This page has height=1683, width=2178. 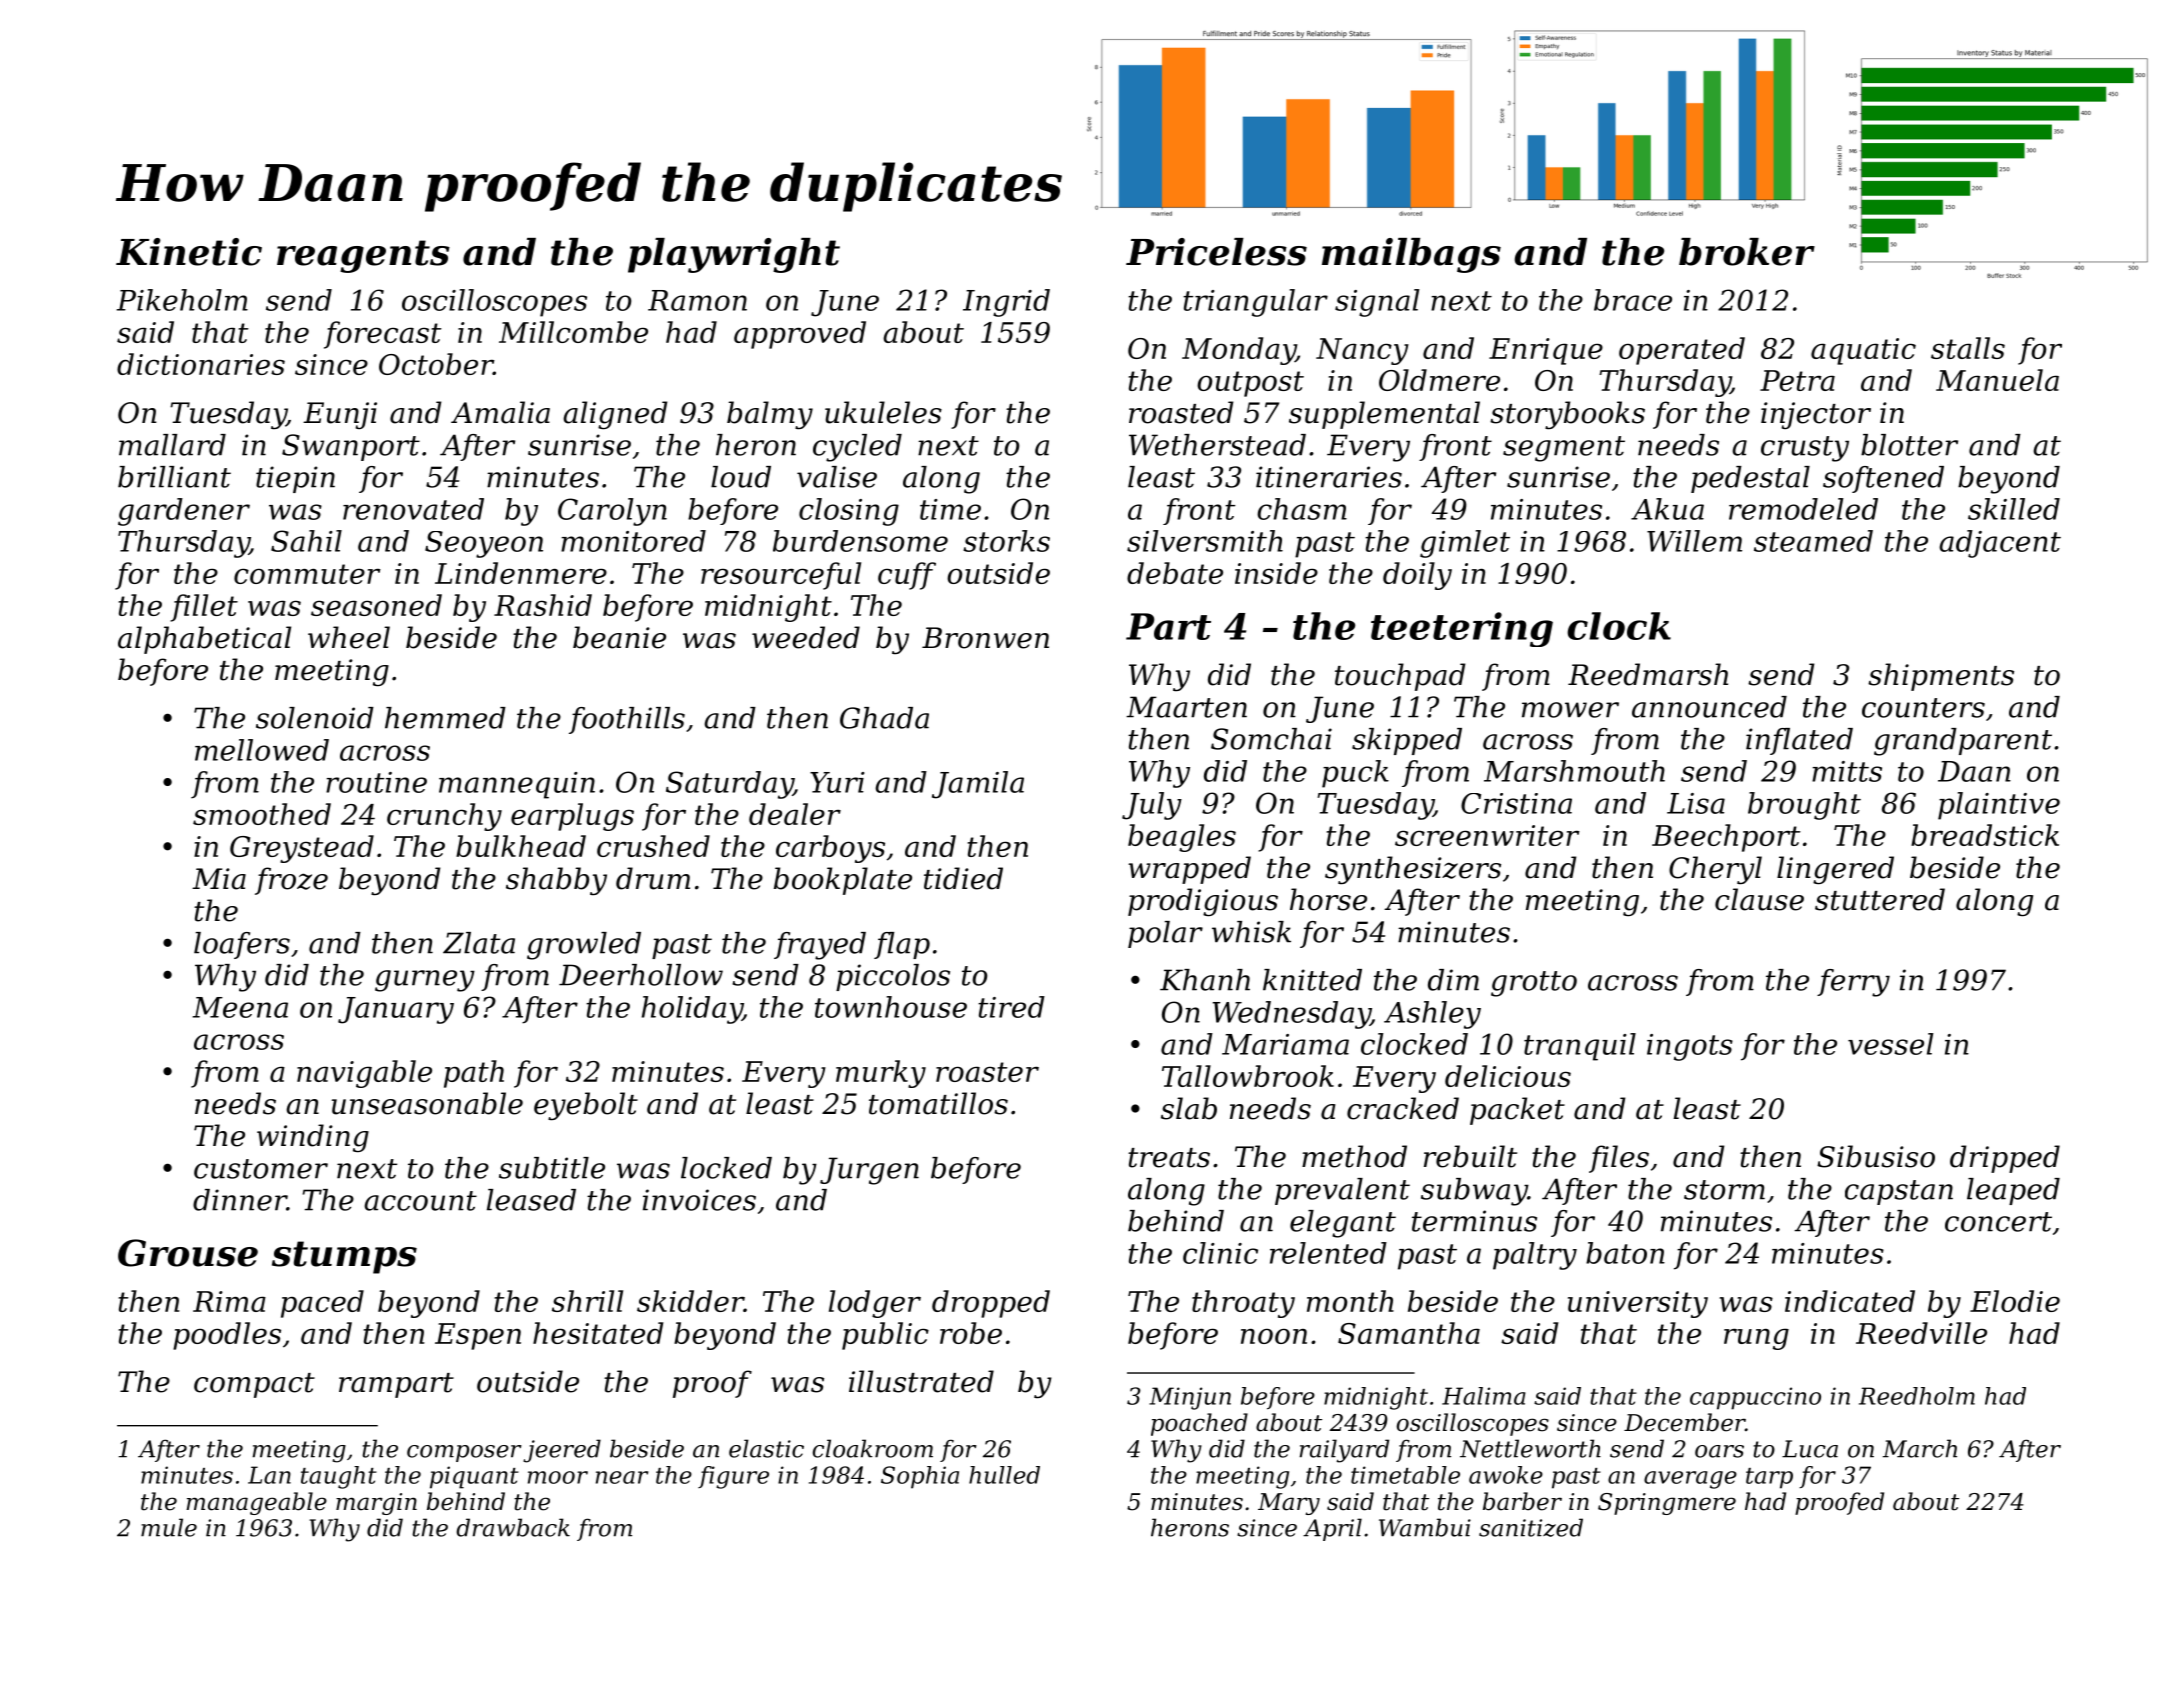 I want to click on Meena, so click(x=240, y=1007).
